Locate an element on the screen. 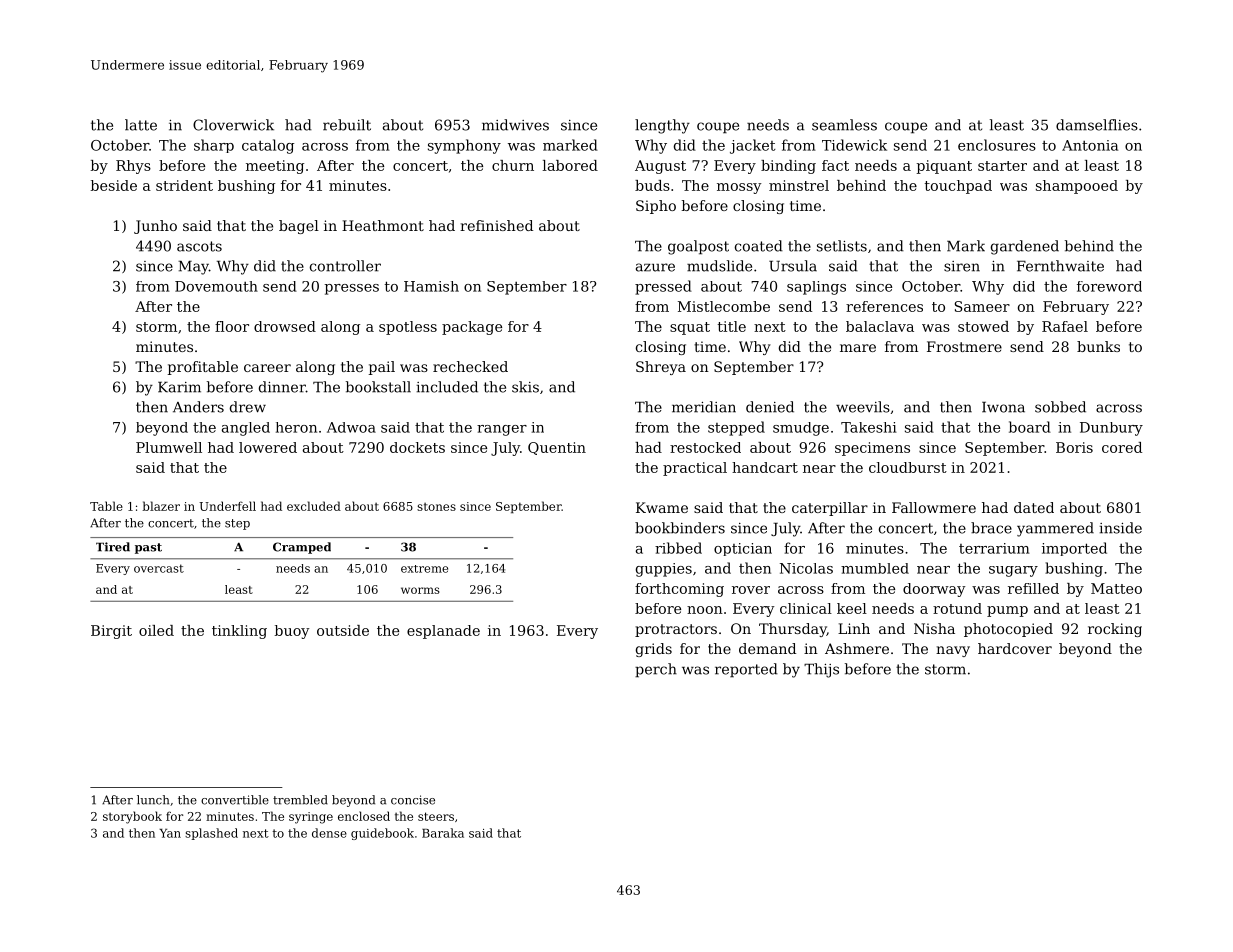  goalpost is located at coordinates (698, 247).
